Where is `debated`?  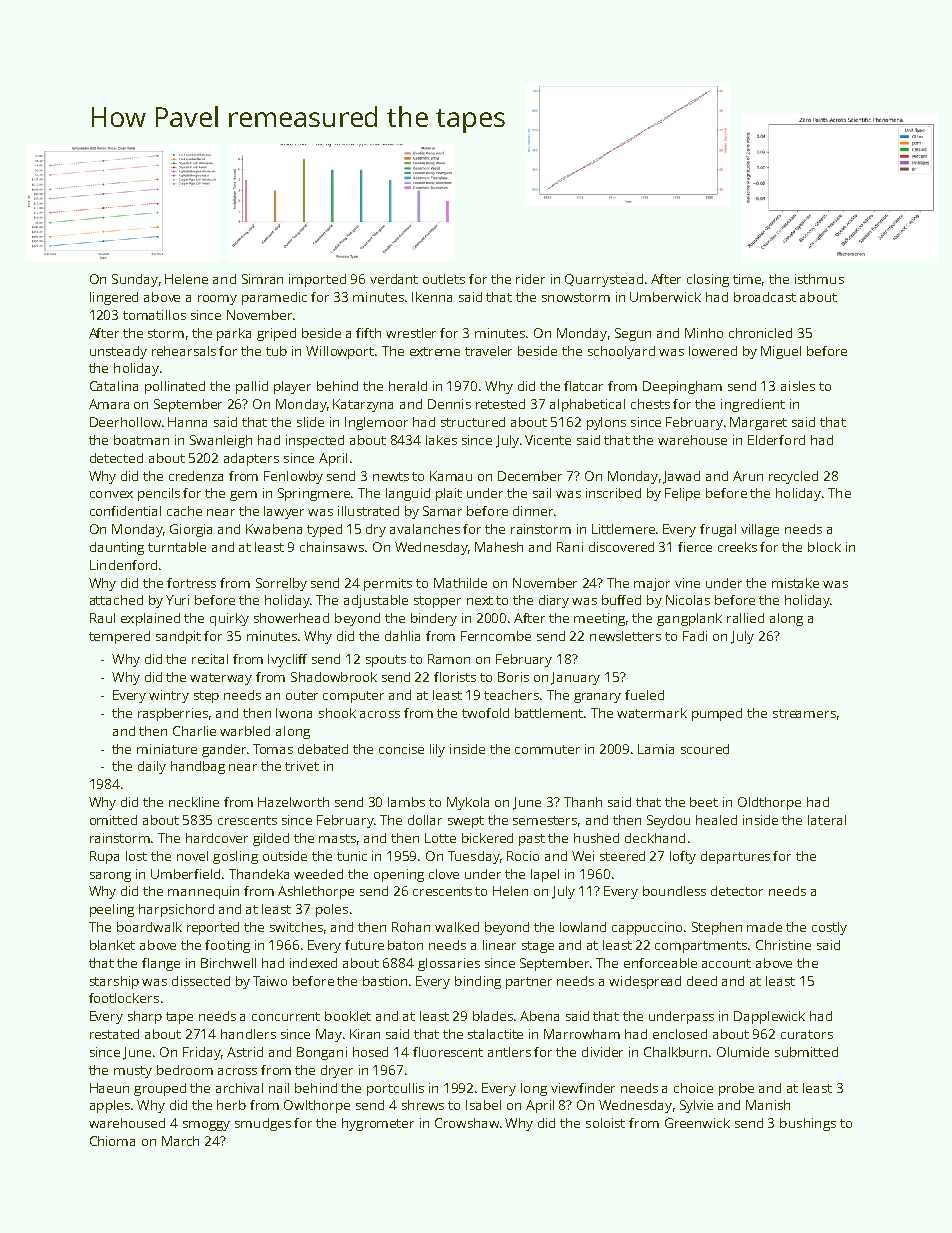
debated is located at coordinates (323, 749).
